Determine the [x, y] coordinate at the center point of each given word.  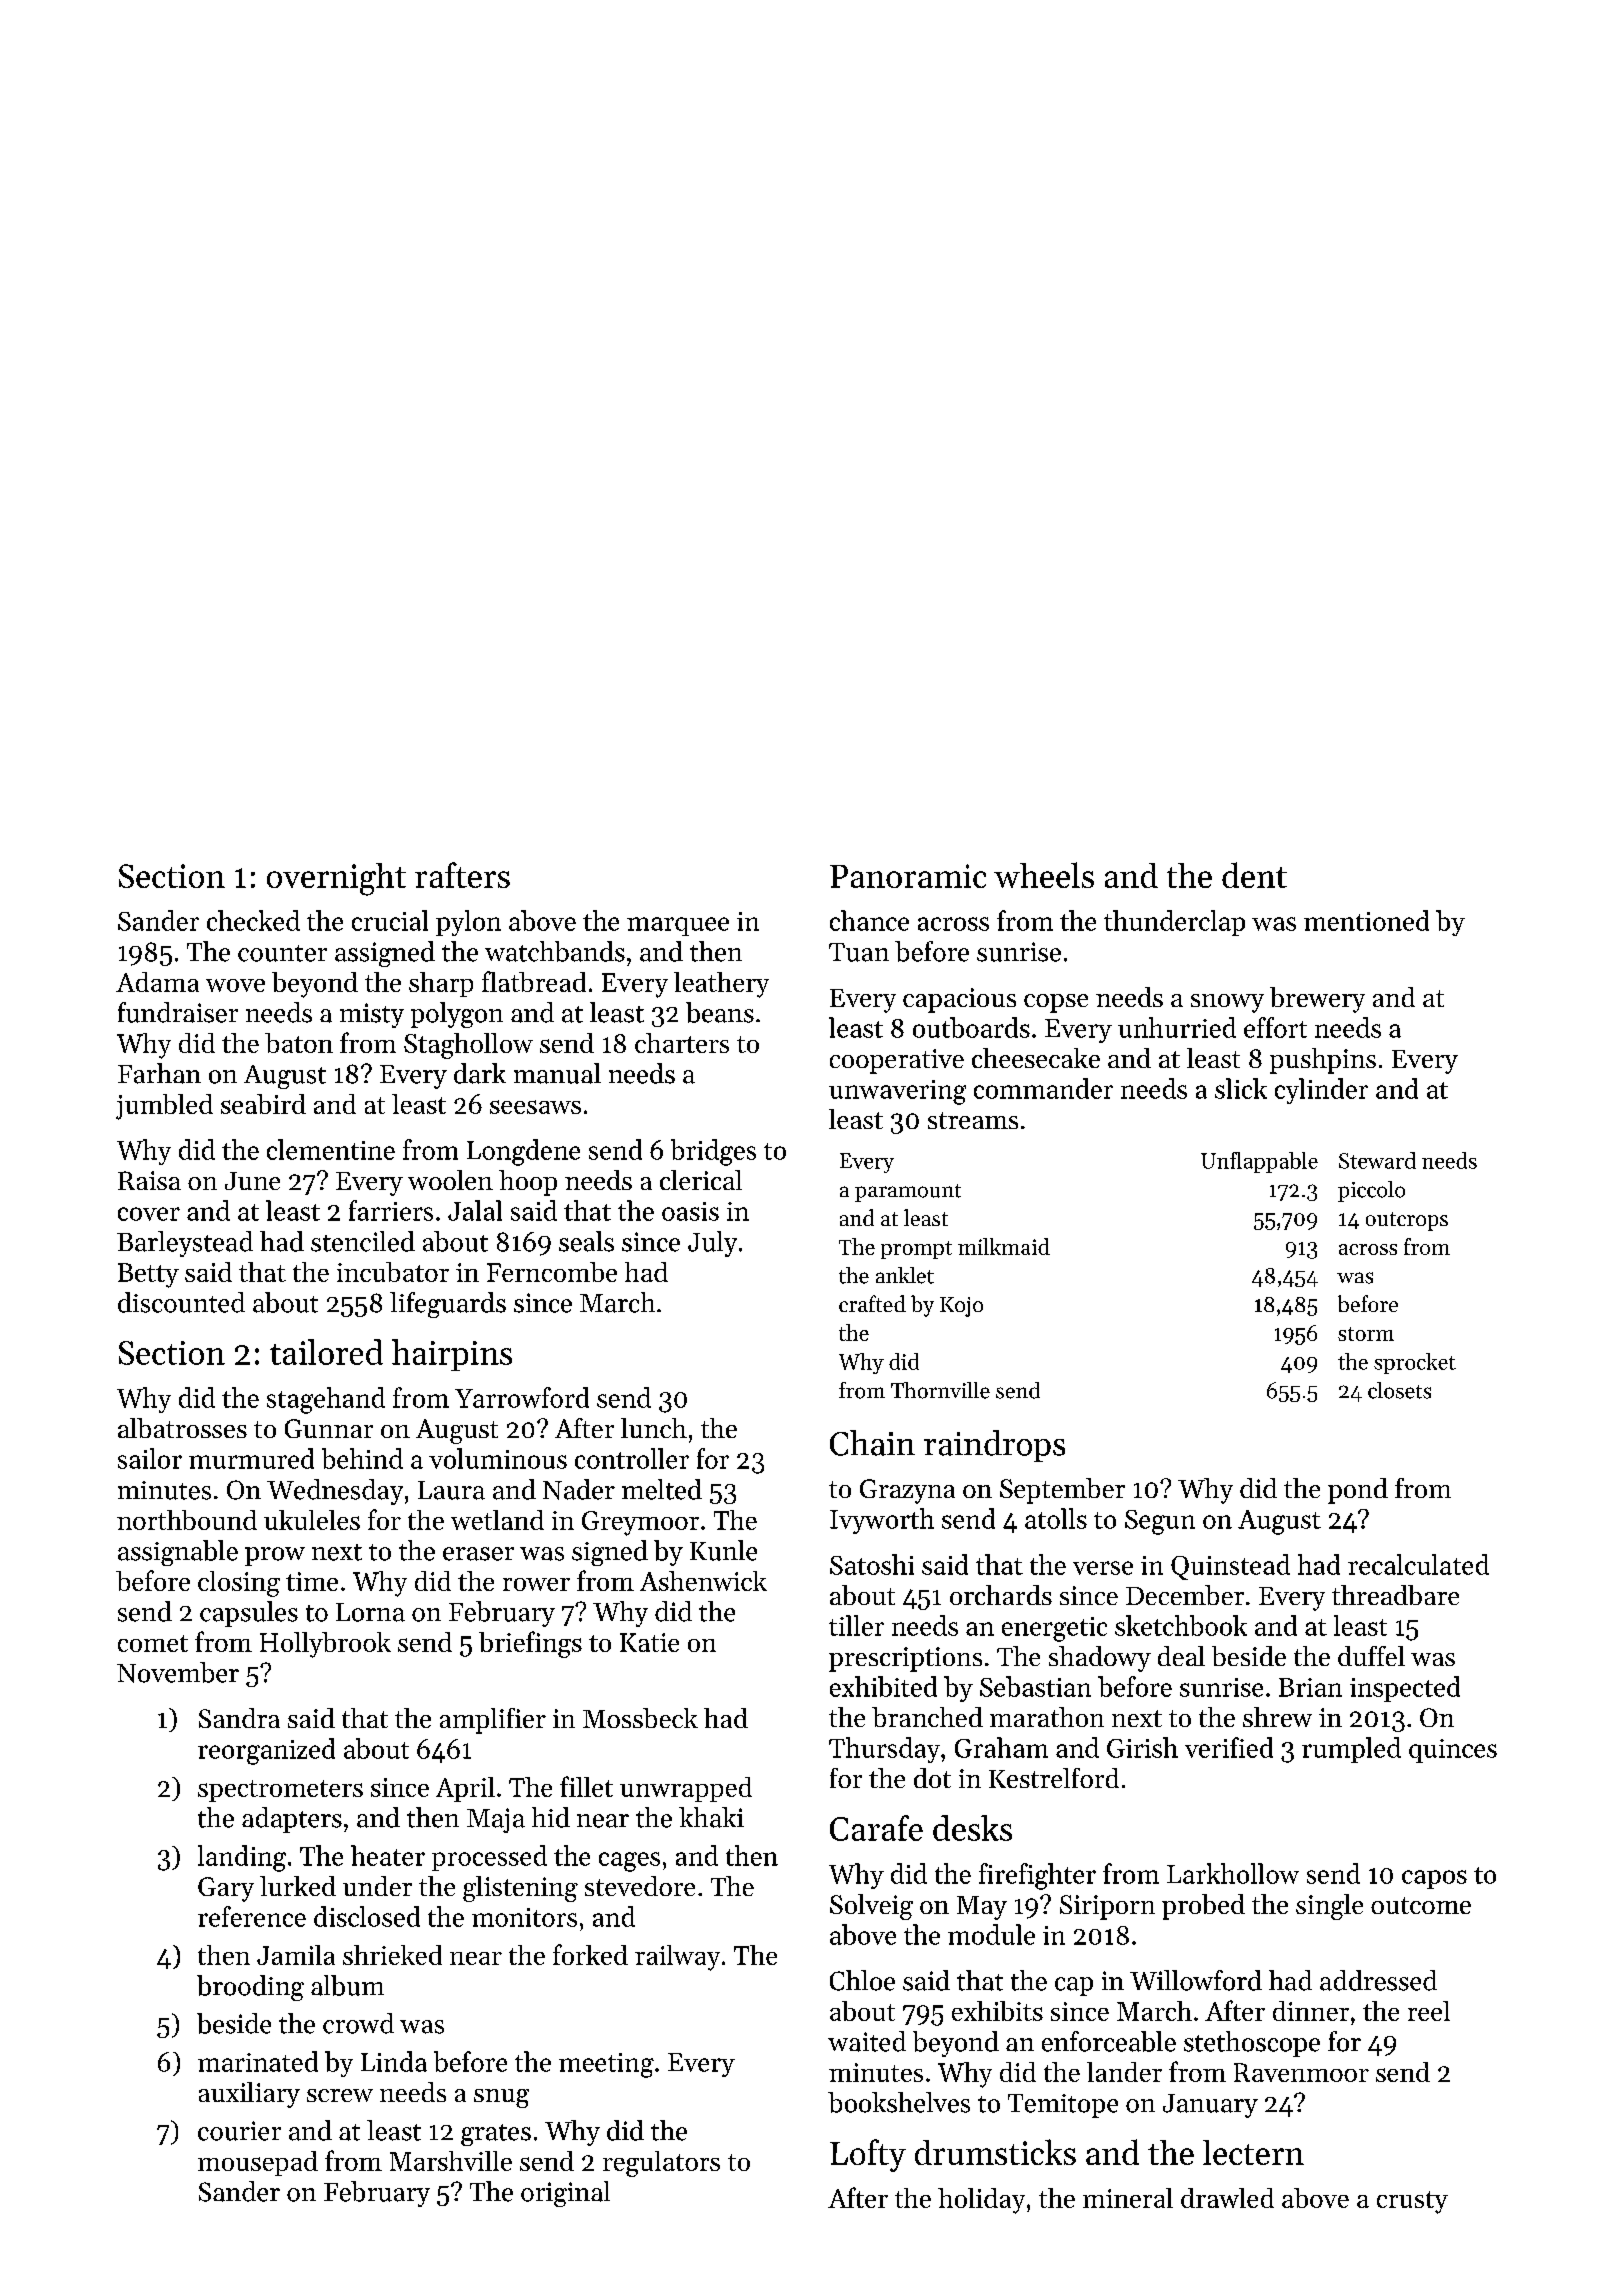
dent [1254, 875]
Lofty [868, 2155]
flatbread [534, 981]
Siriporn [1107, 1907]
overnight [336, 879]
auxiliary [249, 2095]
